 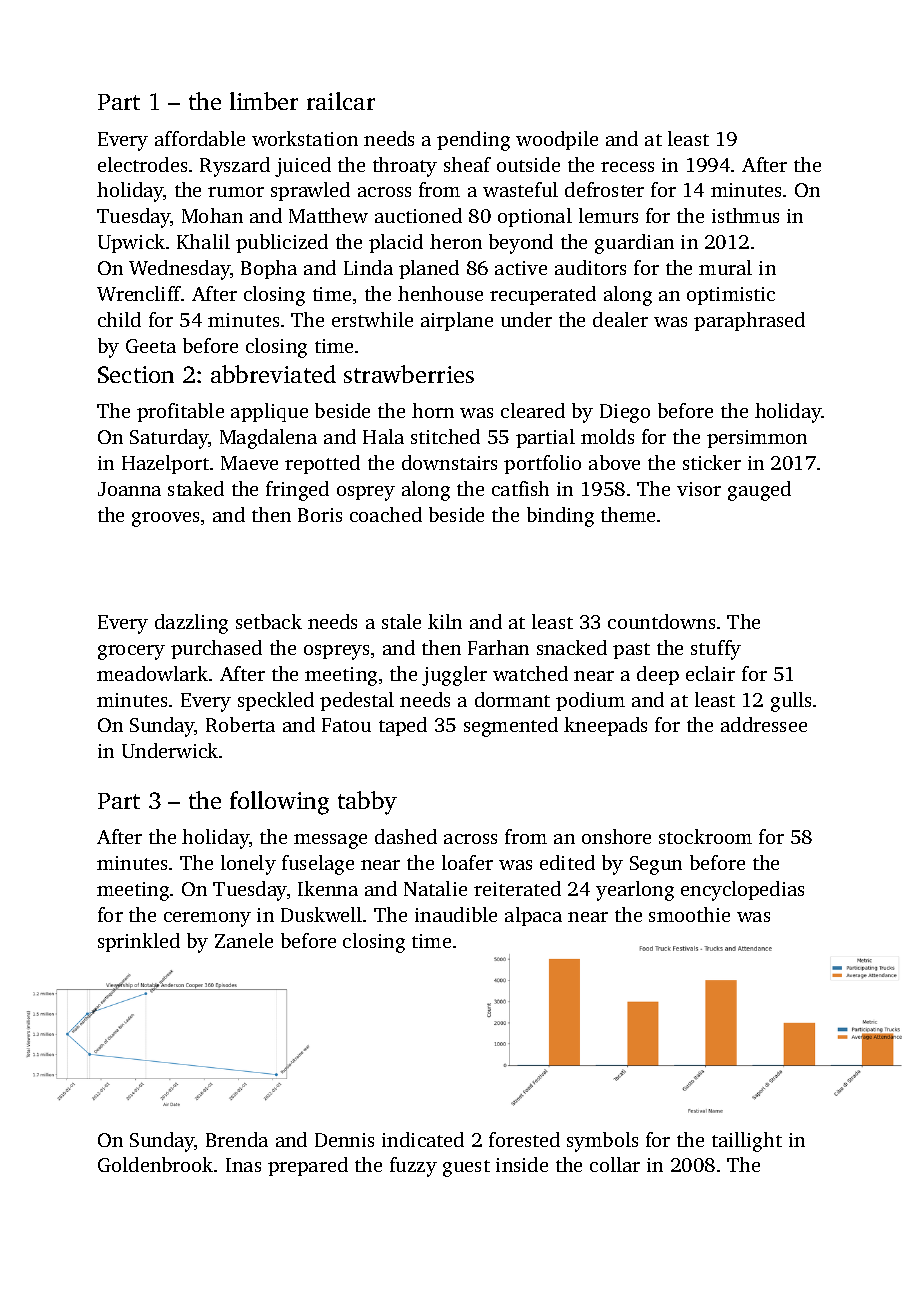 I want to click on railcar, so click(x=341, y=101).
